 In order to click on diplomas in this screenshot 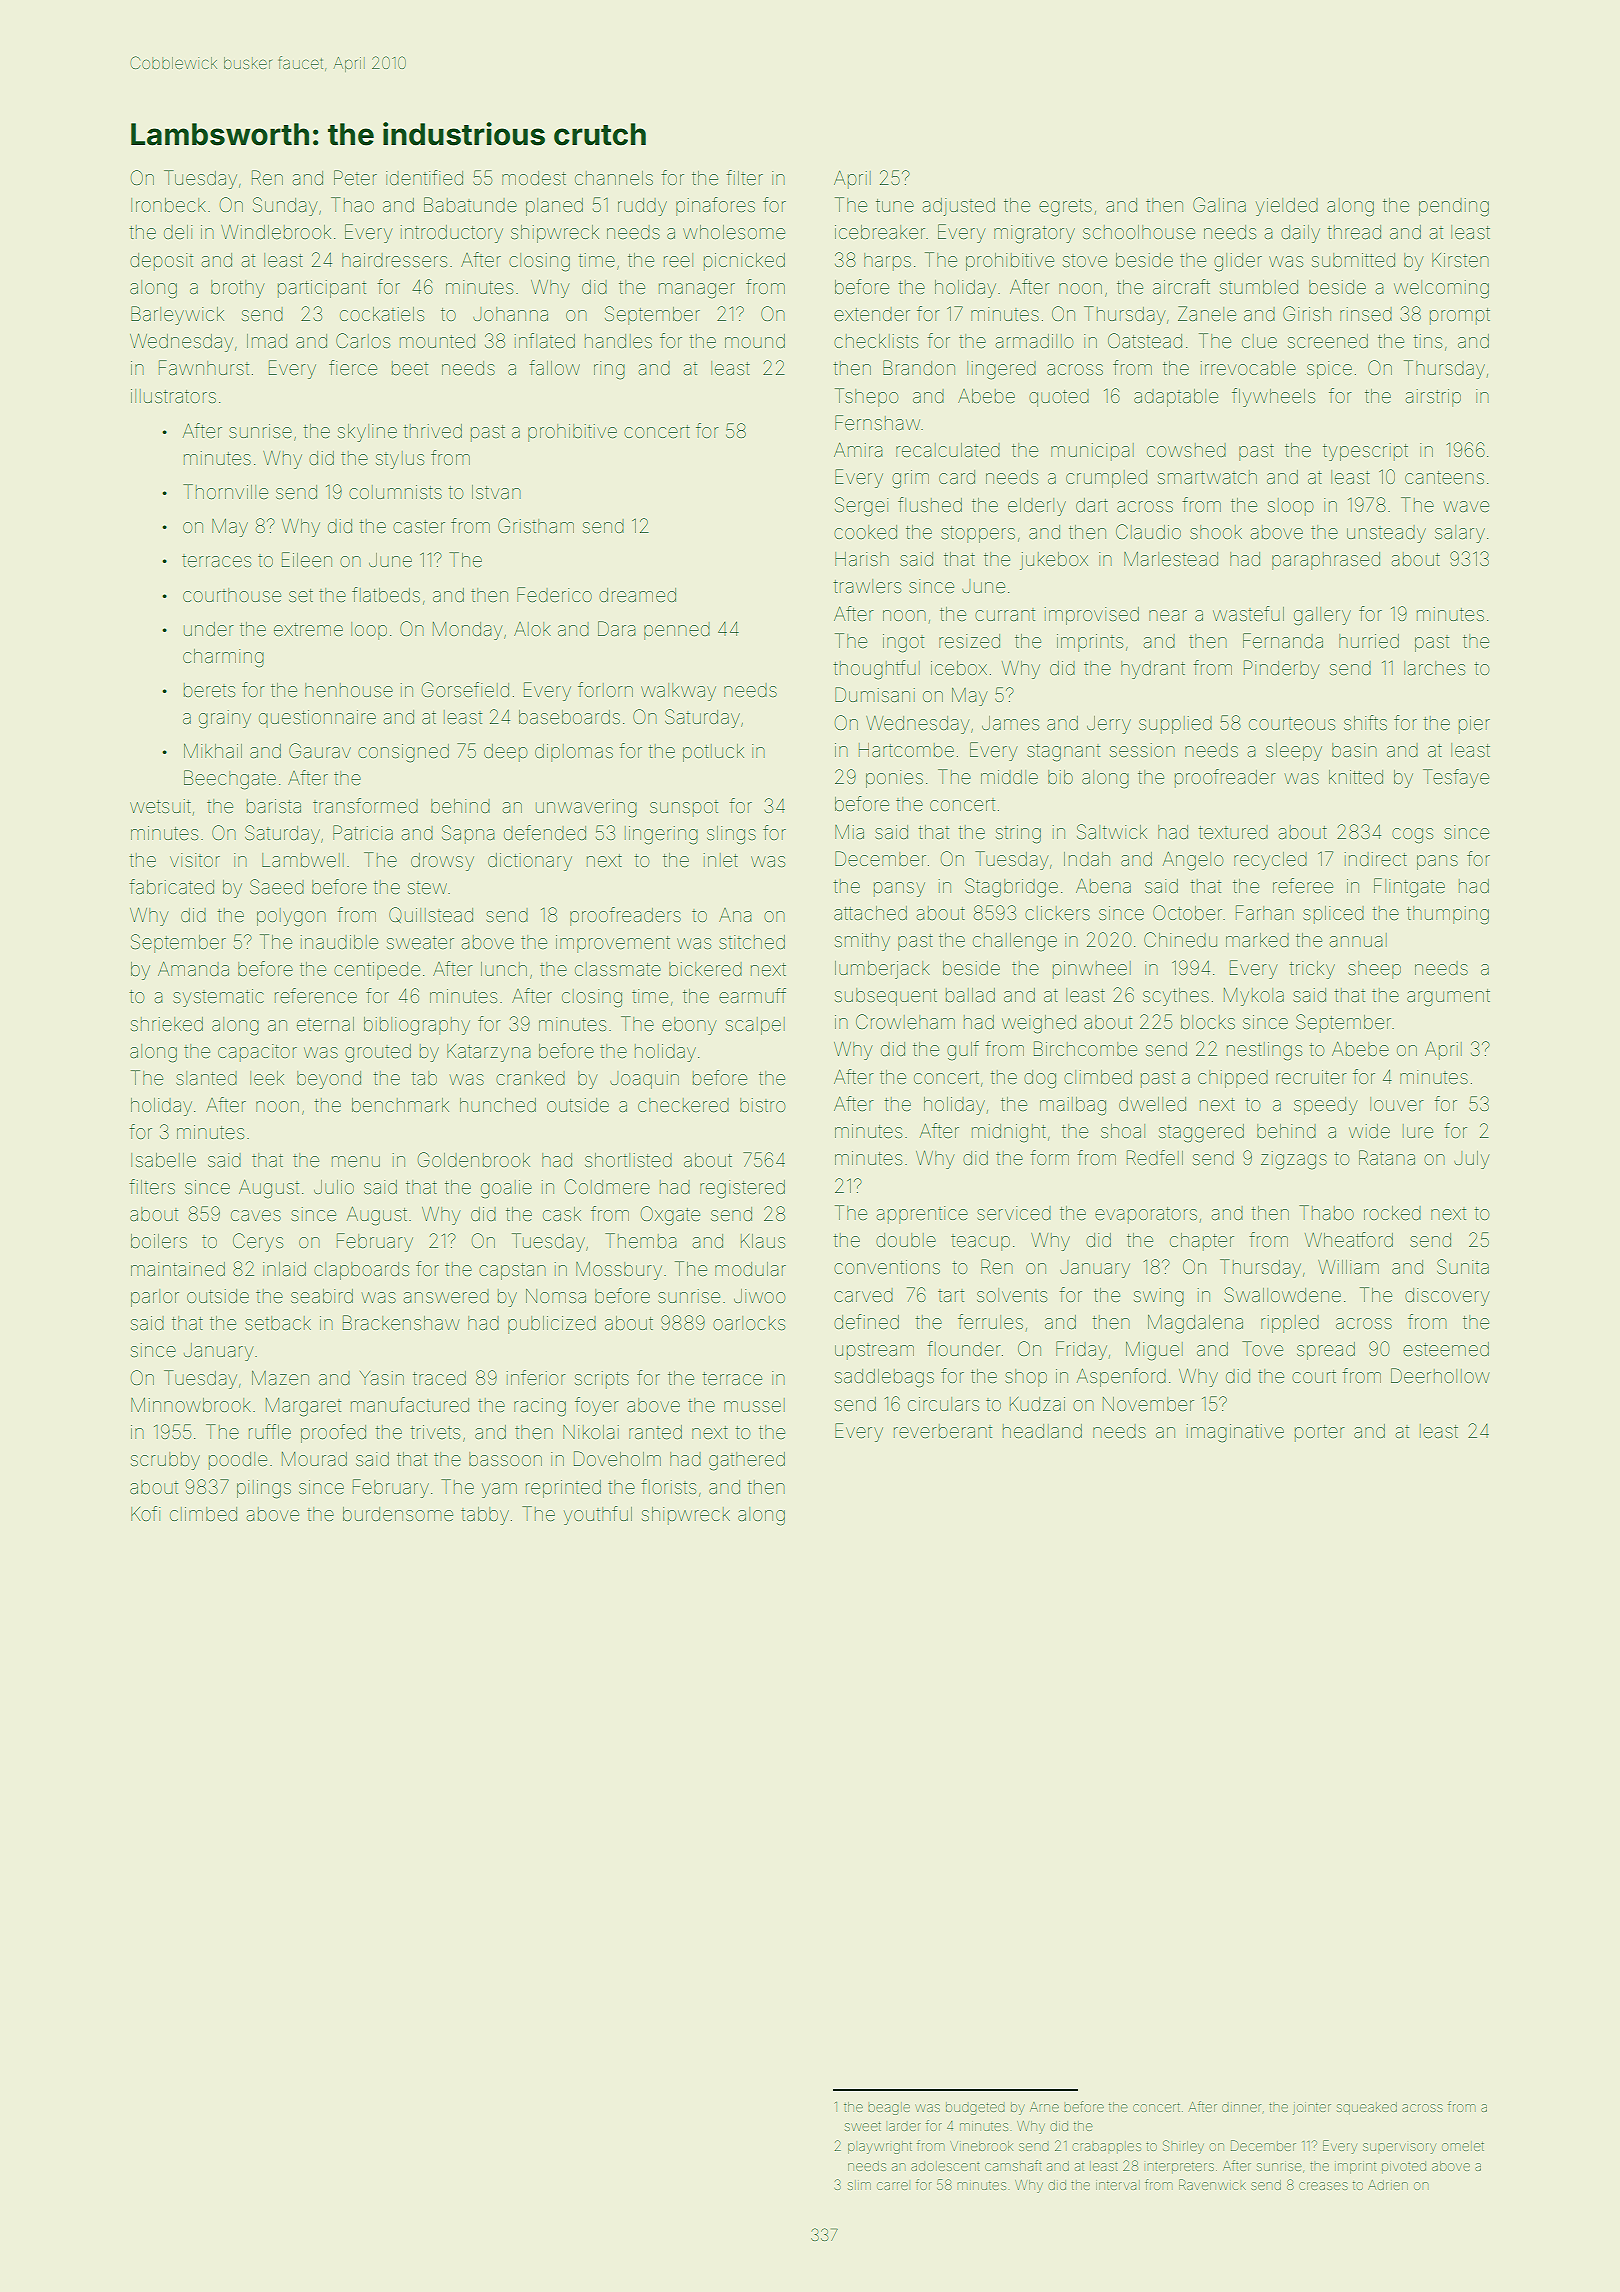, I will do `click(574, 753)`.
